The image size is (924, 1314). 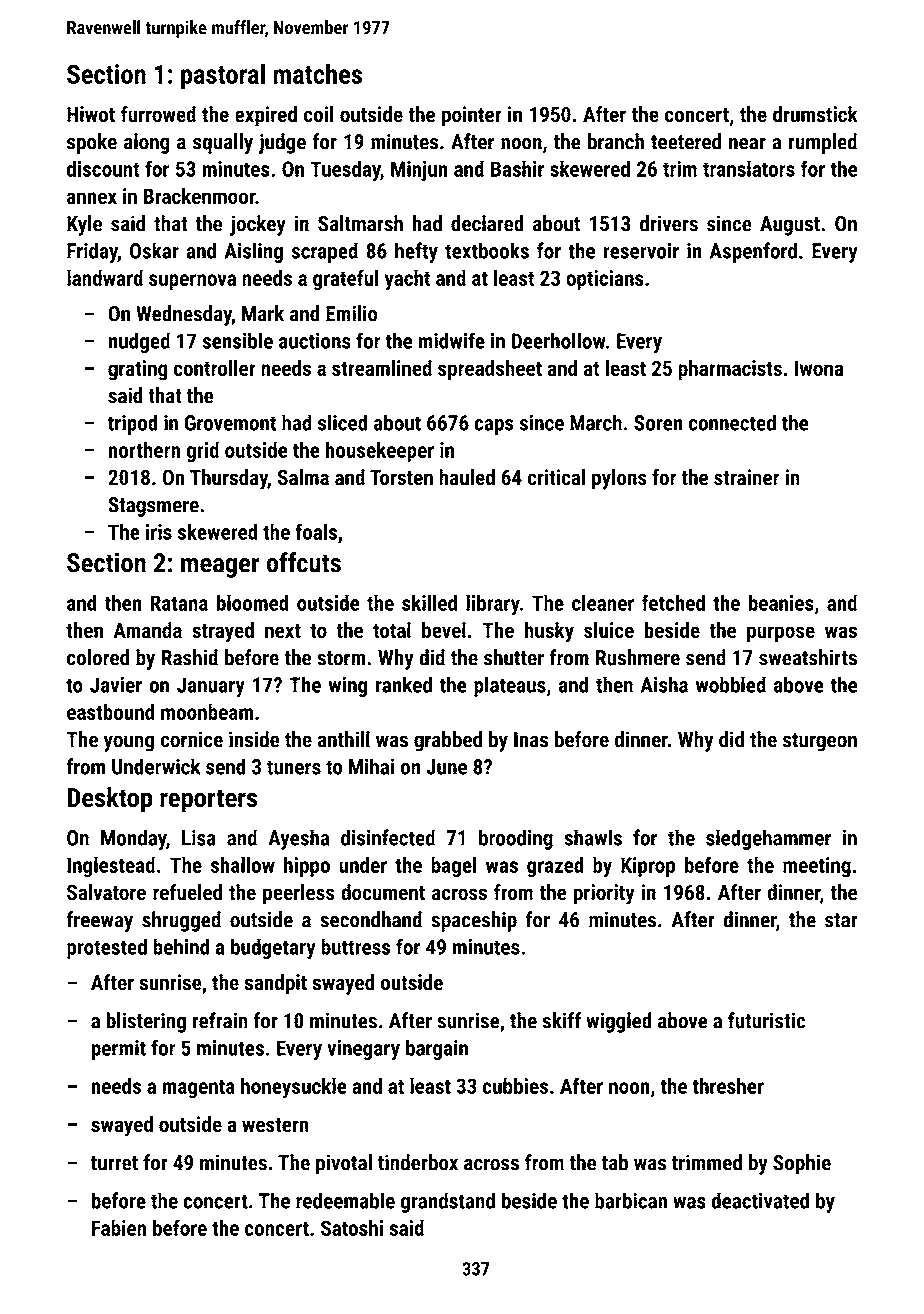 What do you see at coordinates (517, 168) in the document?
I see `Bashir` at bounding box center [517, 168].
